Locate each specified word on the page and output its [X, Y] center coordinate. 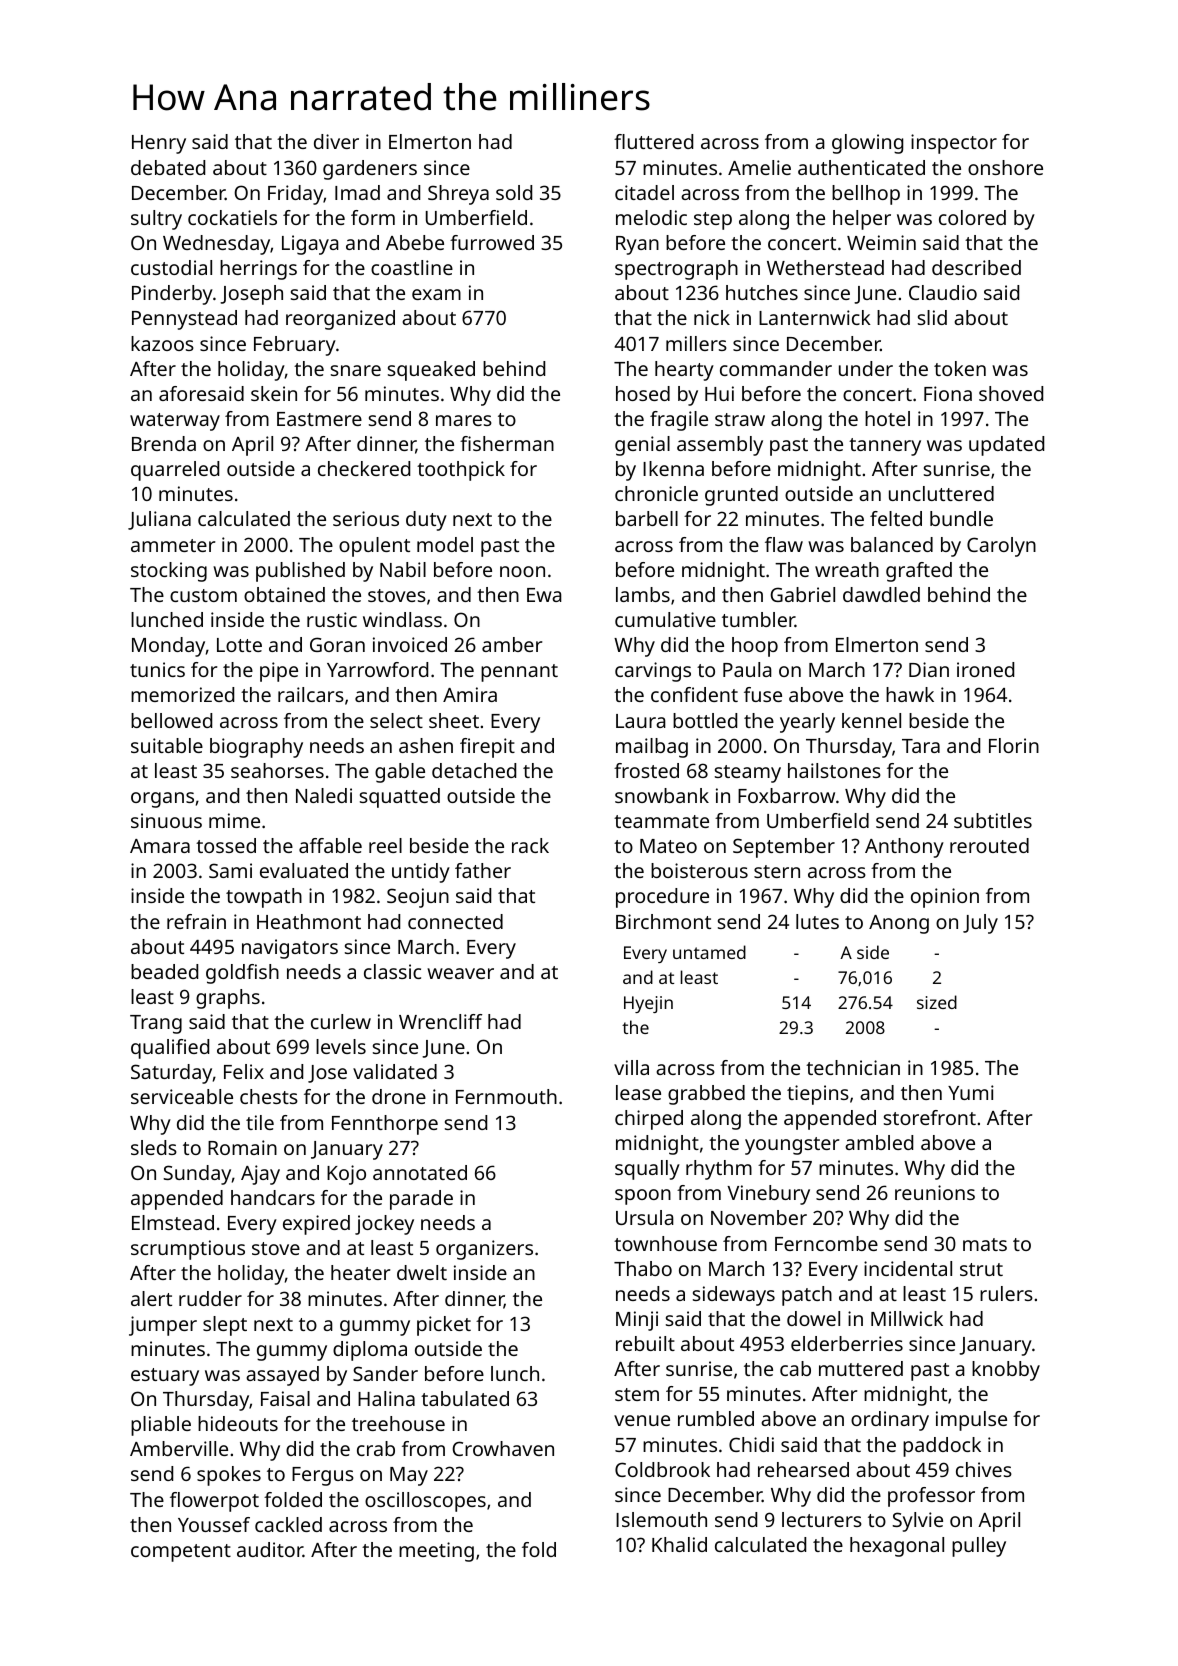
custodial [171, 267]
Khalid [679, 1544]
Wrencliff [440, 1021]
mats [985, 1244]
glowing [867, 144]
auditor [270, 1549]
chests [269, 1096]
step [713, 221]
